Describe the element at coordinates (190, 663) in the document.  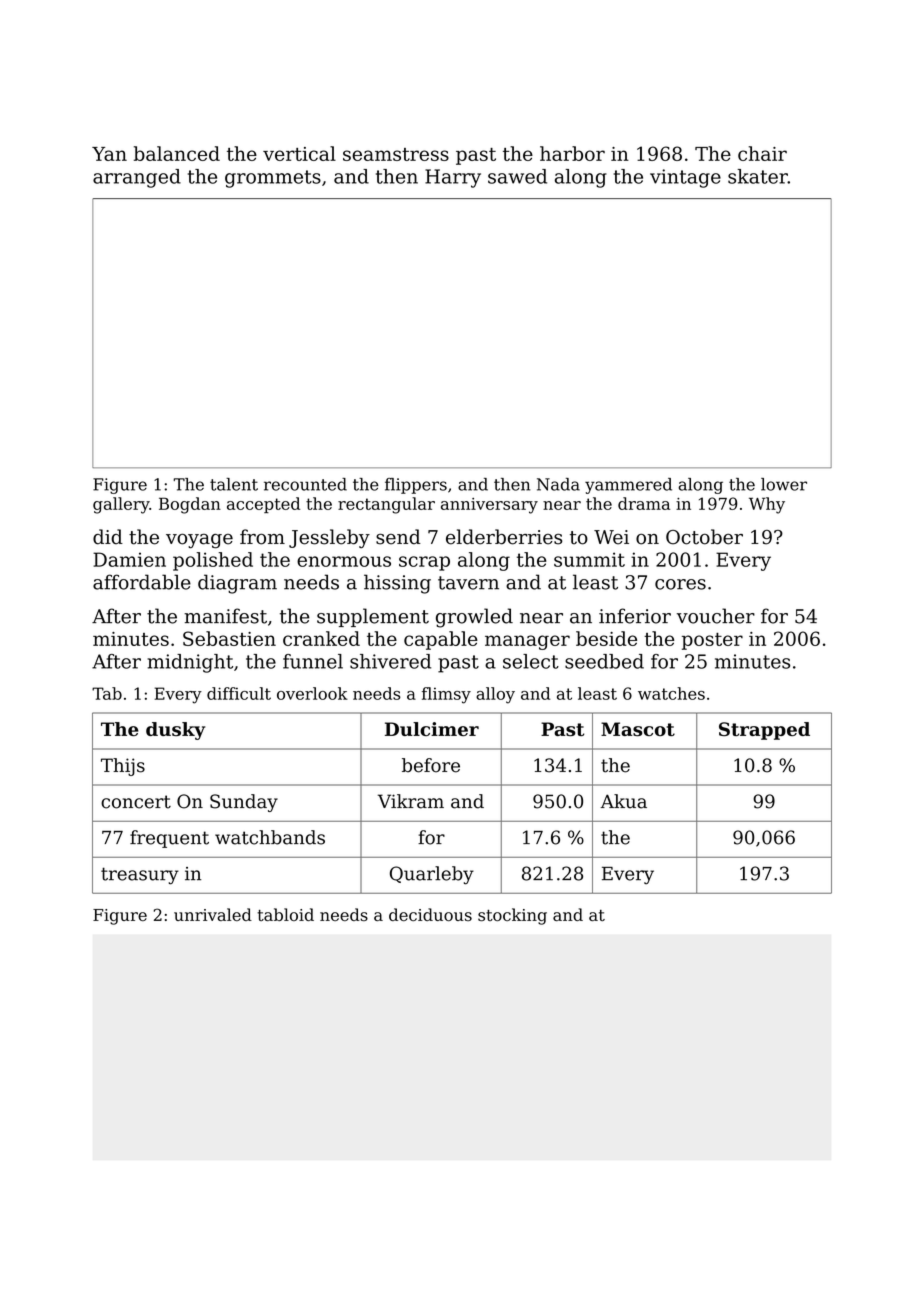
I see `midnight` at that location.
